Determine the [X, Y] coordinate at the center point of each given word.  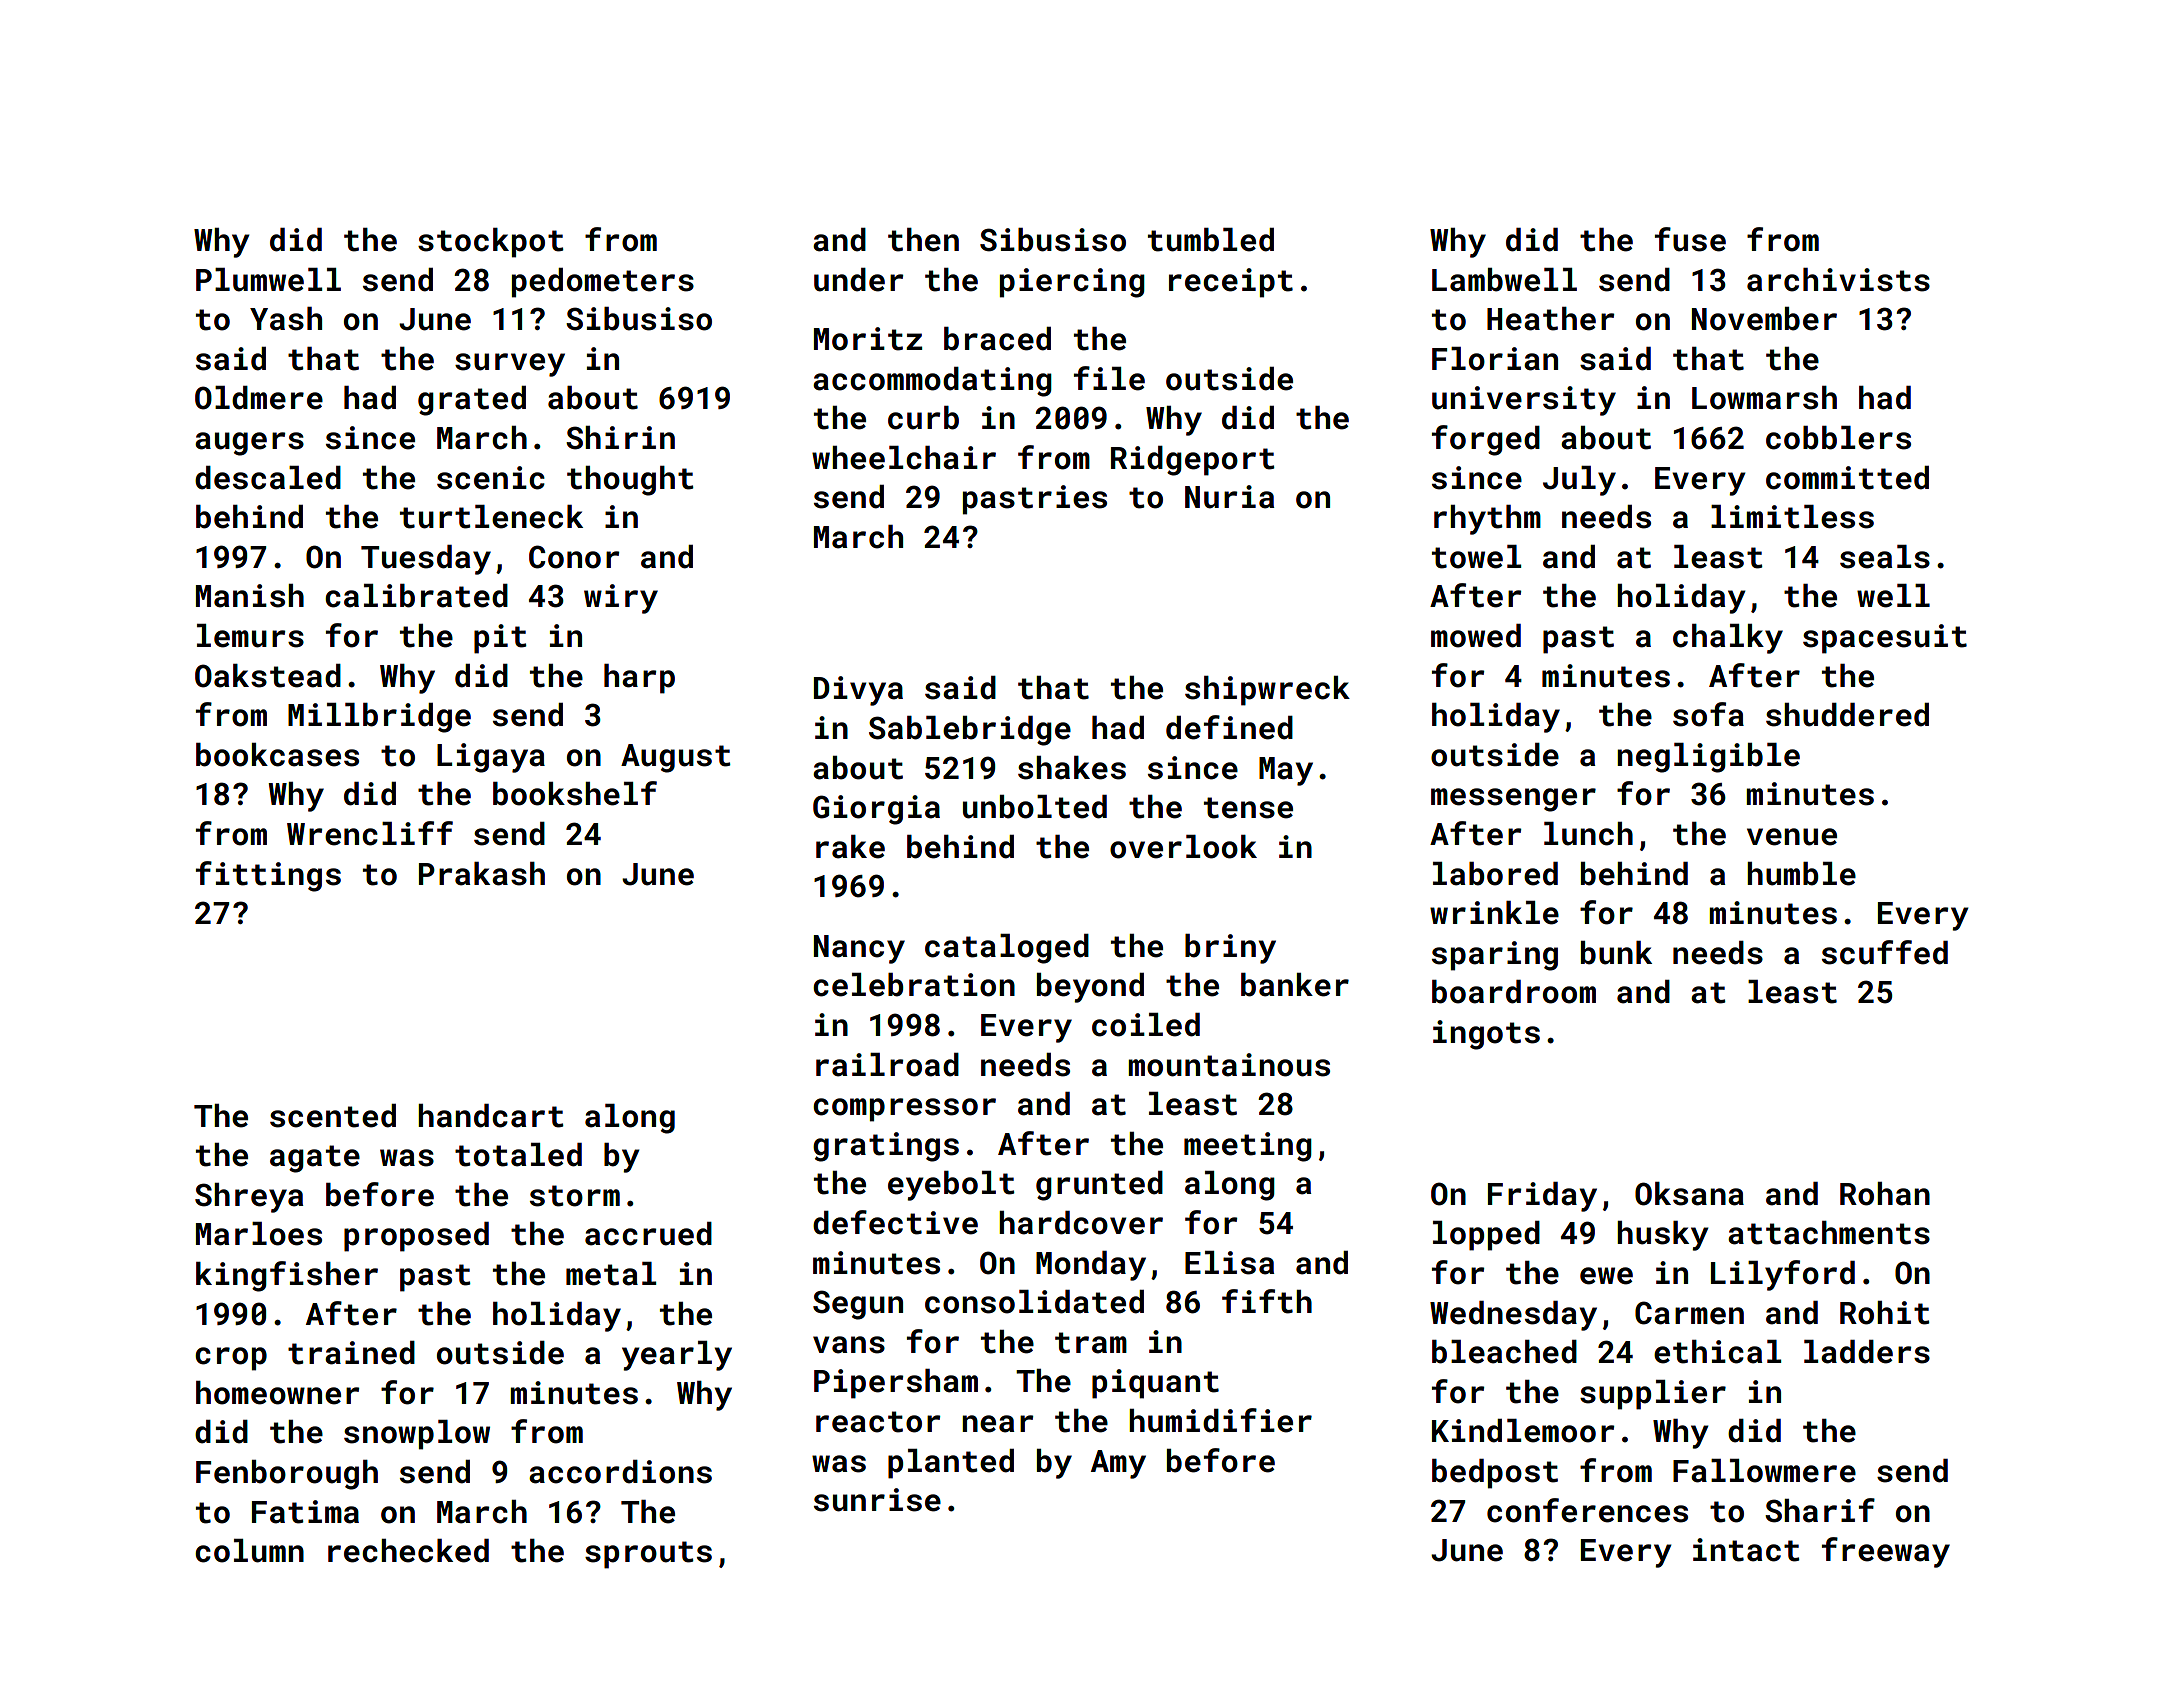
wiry [621, 599]
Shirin [620, 438]
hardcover [1081, 1223]
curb [923, 418]
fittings [268, 876]
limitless [1792, 517]
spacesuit [1885, 639]
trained [351, 1353]
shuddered [1847, 715]
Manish [250, 596]
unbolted [1035, 807]
